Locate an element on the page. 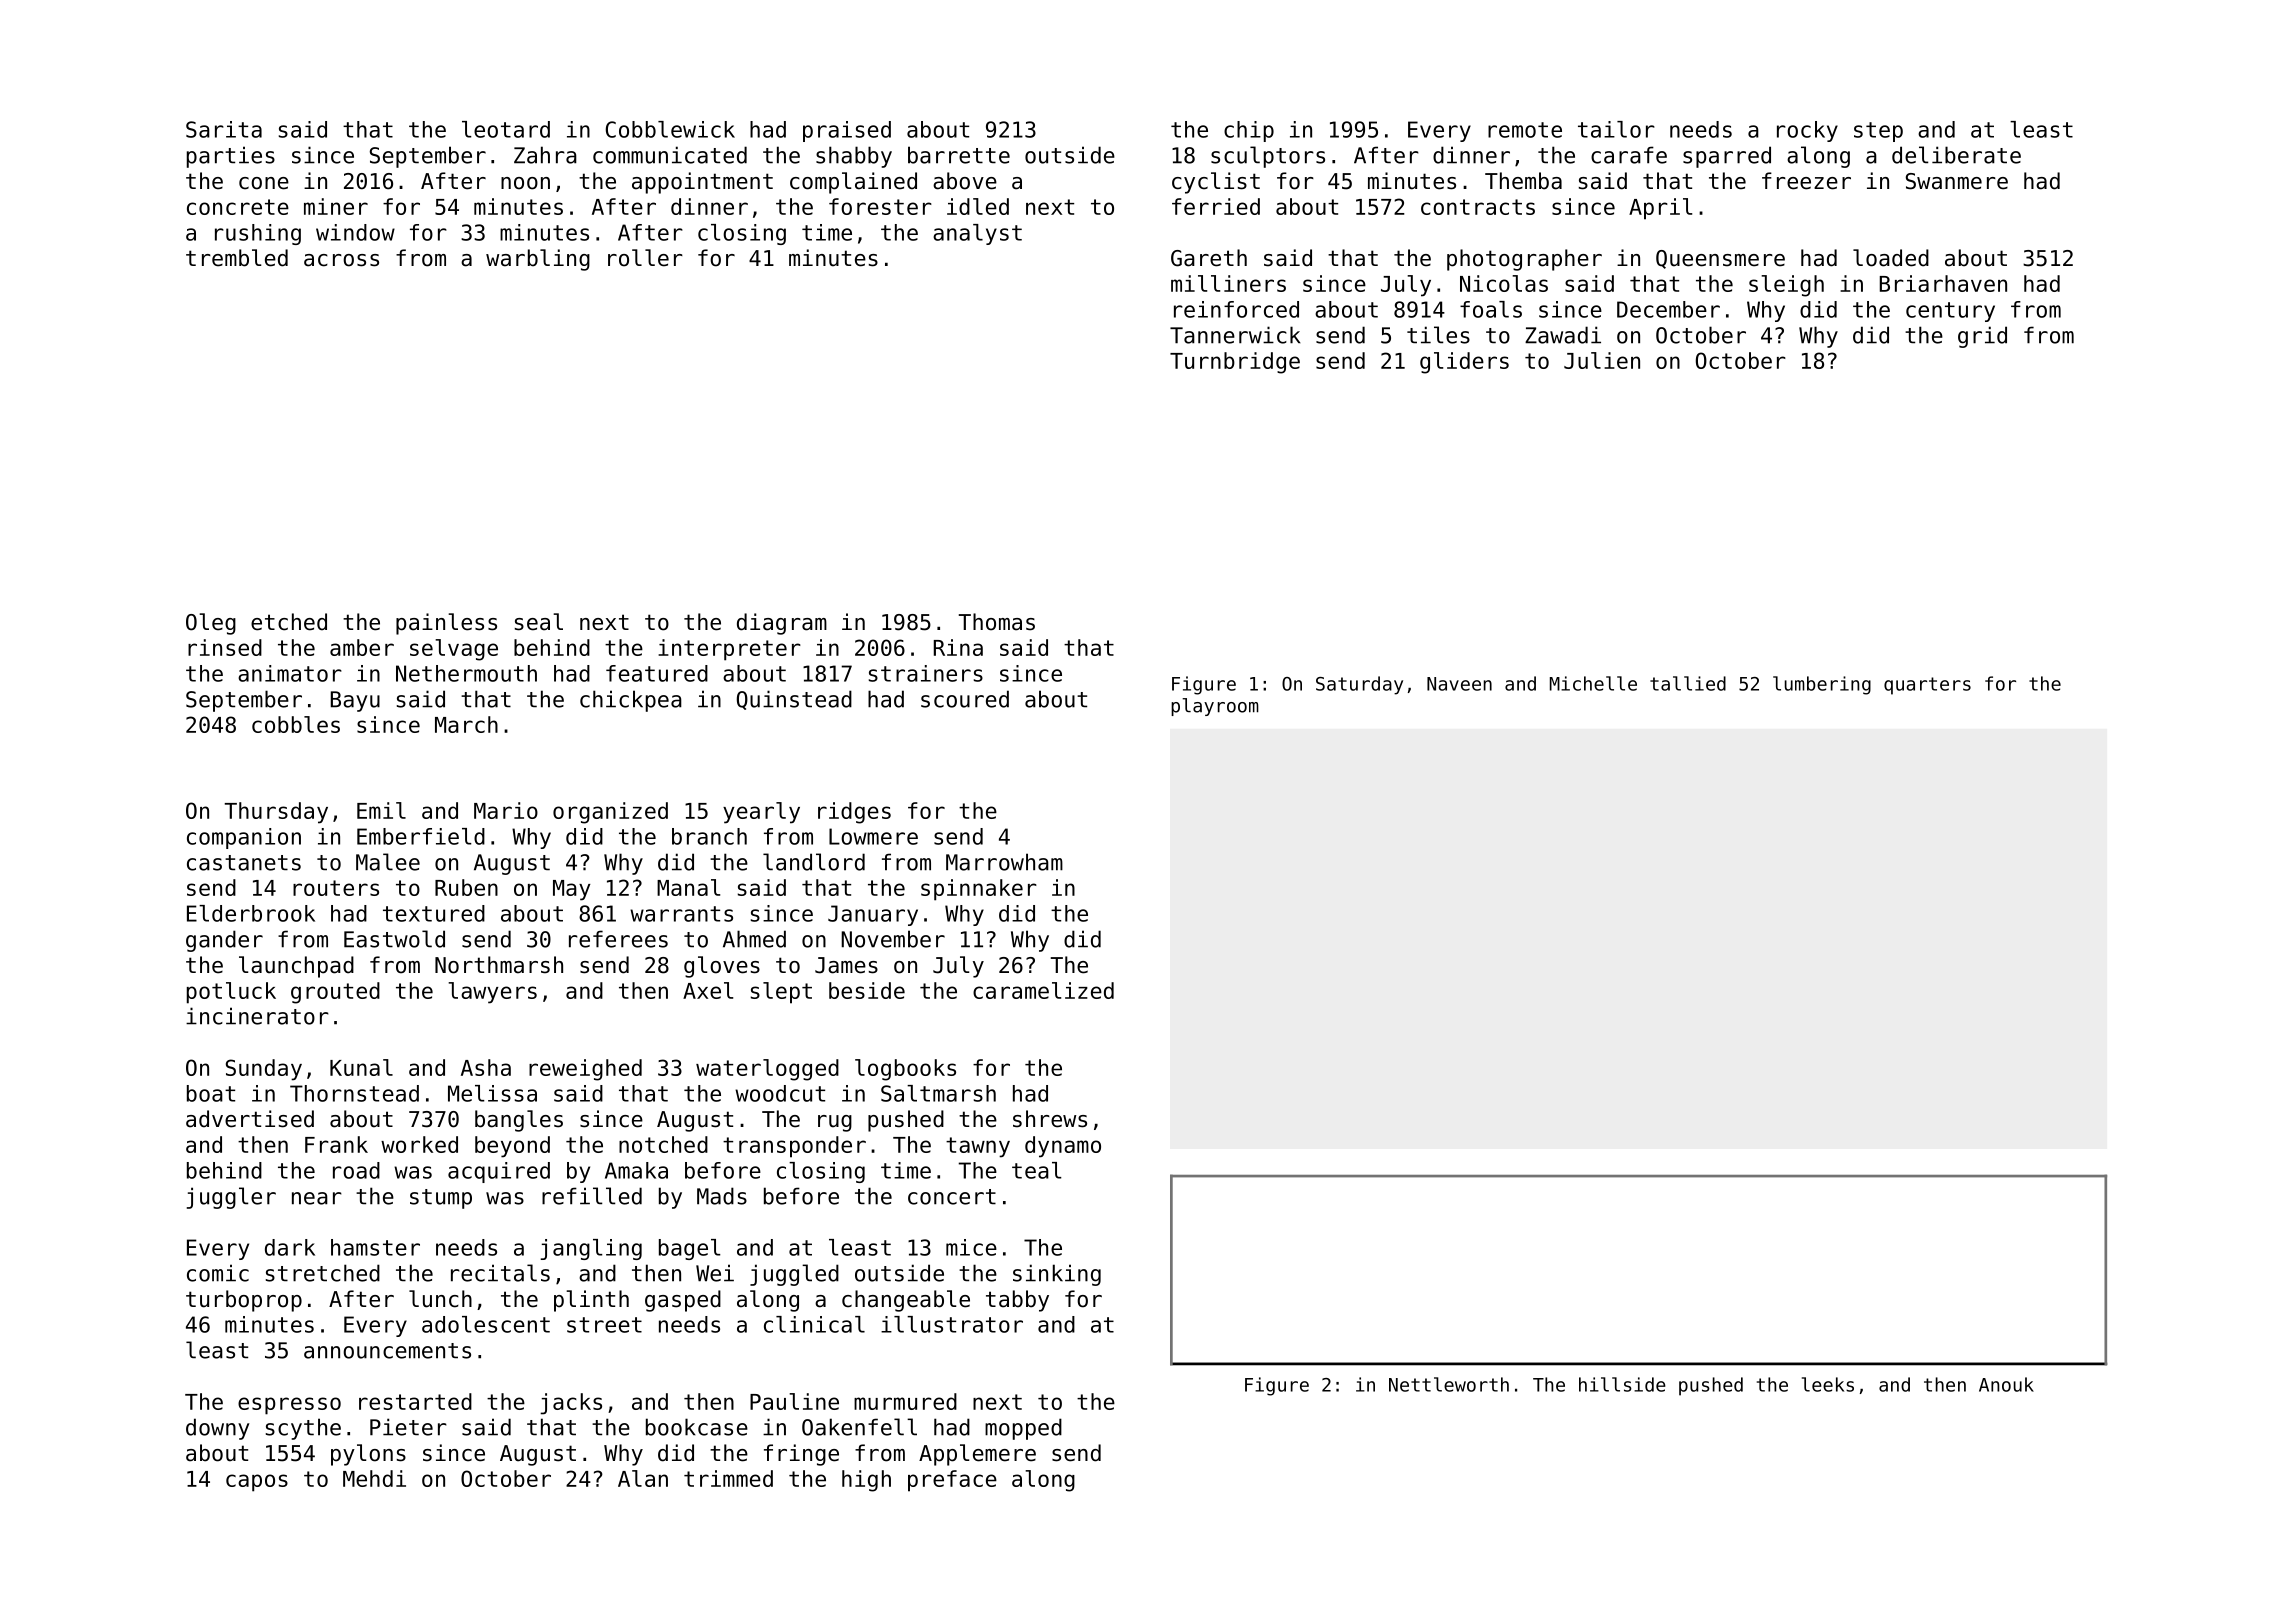 This document has height=1620, width=2292. capos is located at coordinates (257, 1483).
